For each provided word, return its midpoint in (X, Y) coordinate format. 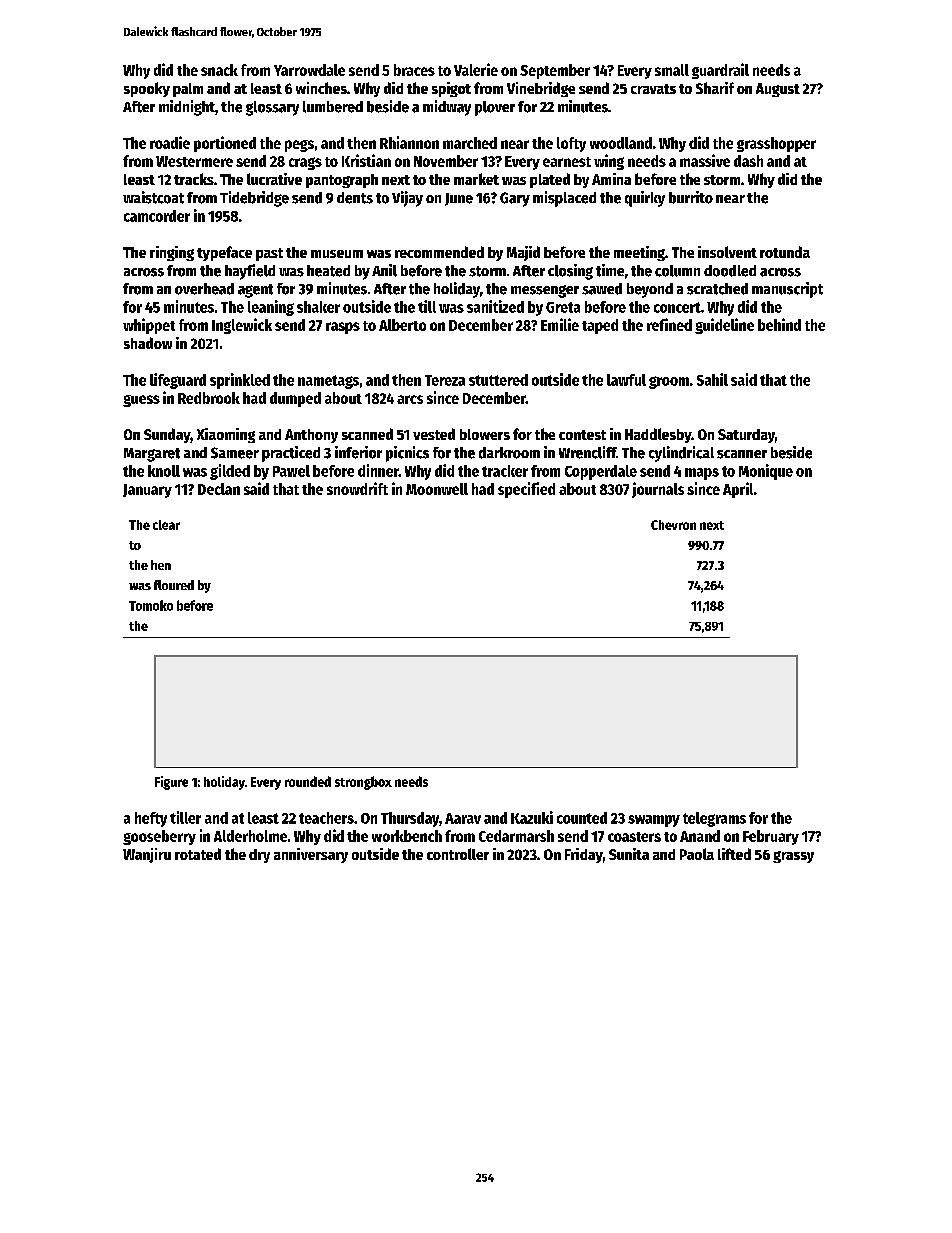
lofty (571, 144)
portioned (225, 144)
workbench (407, 836)
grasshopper (776, 144)
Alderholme (250, 836)
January (147, 491)
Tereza (445, 380)
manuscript (787, 290)
